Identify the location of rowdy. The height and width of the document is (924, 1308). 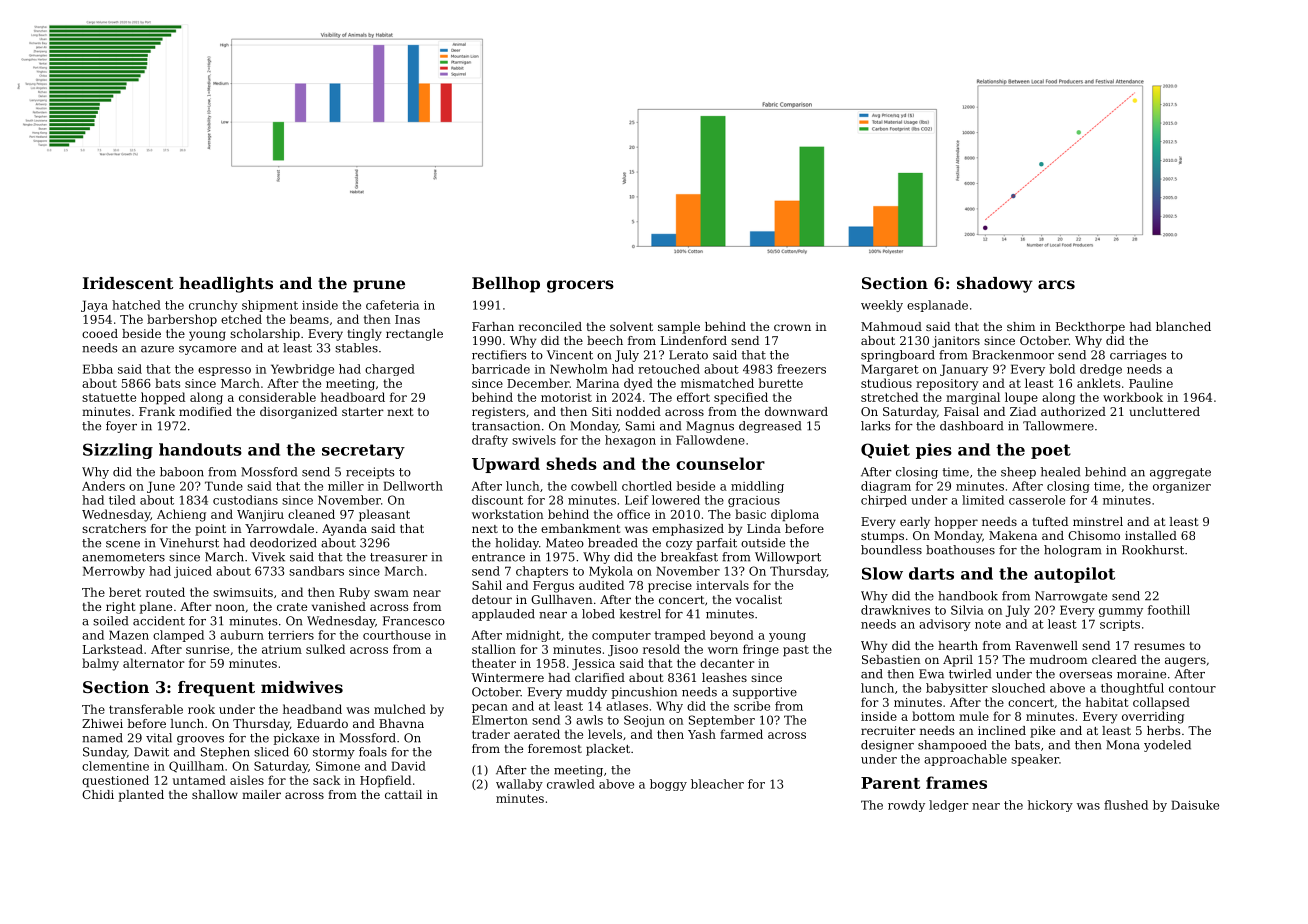
(906, 806).
